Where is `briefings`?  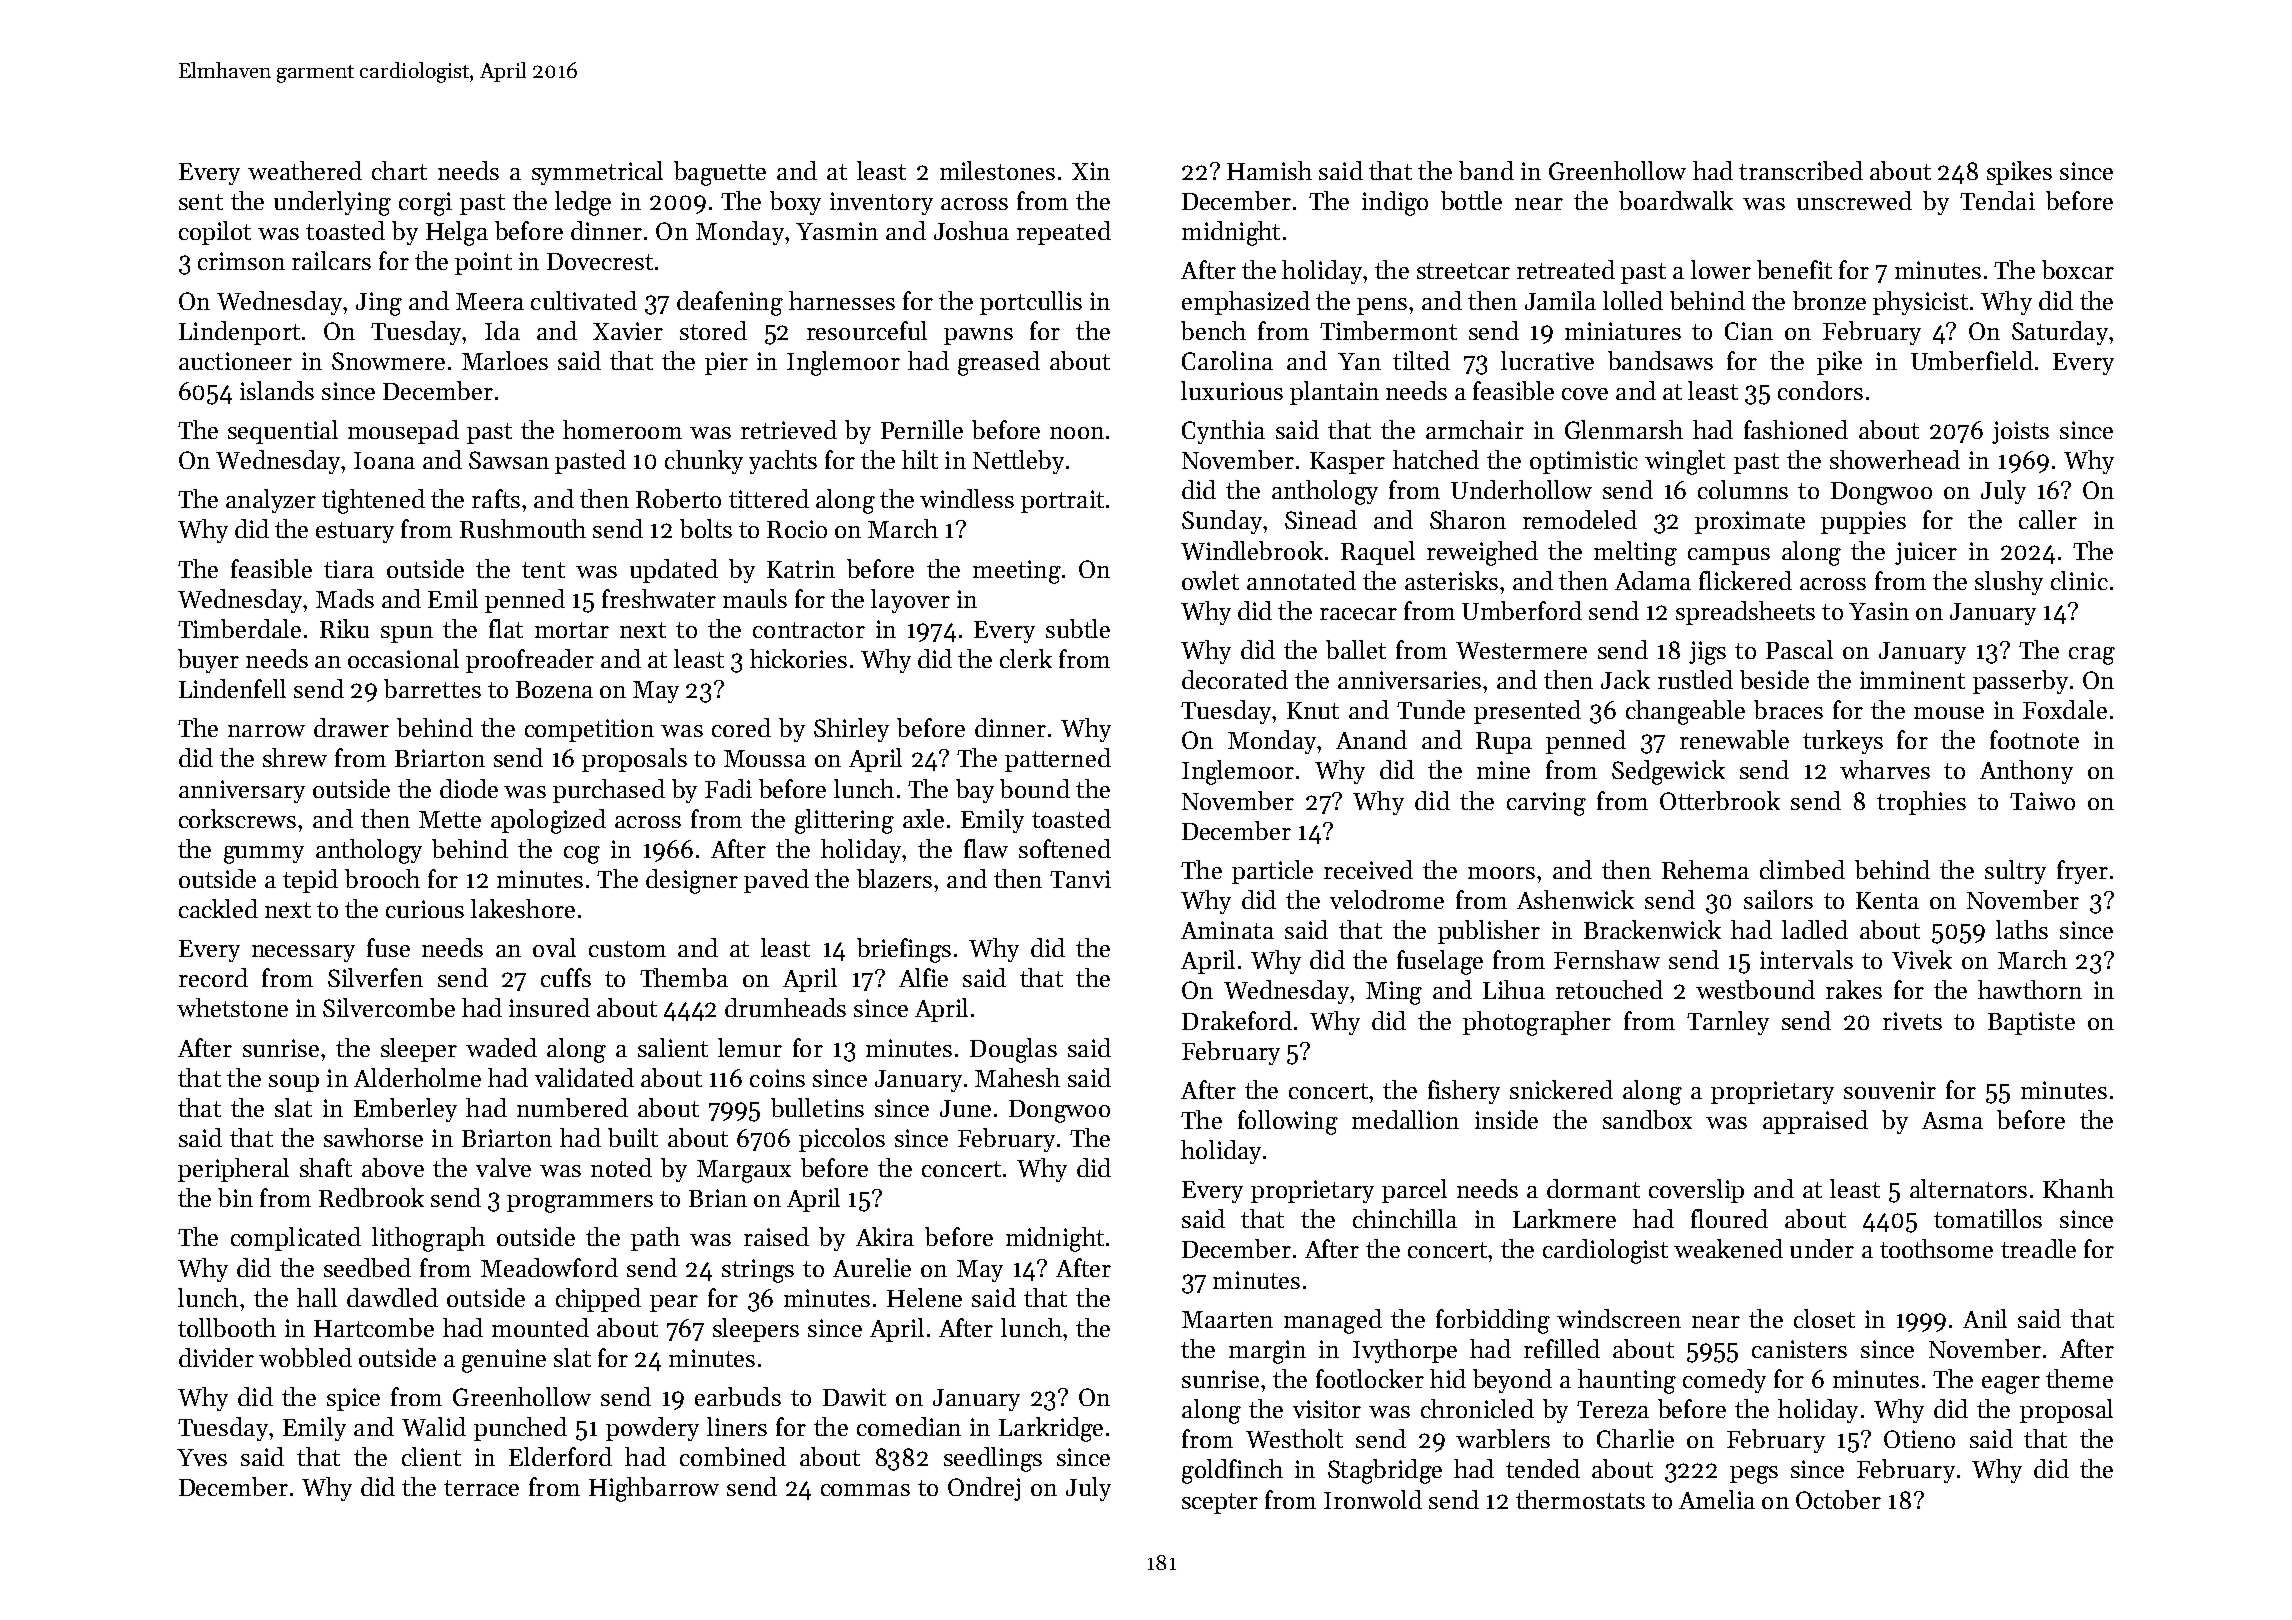
briefings is located at coordinates (904, 950).
